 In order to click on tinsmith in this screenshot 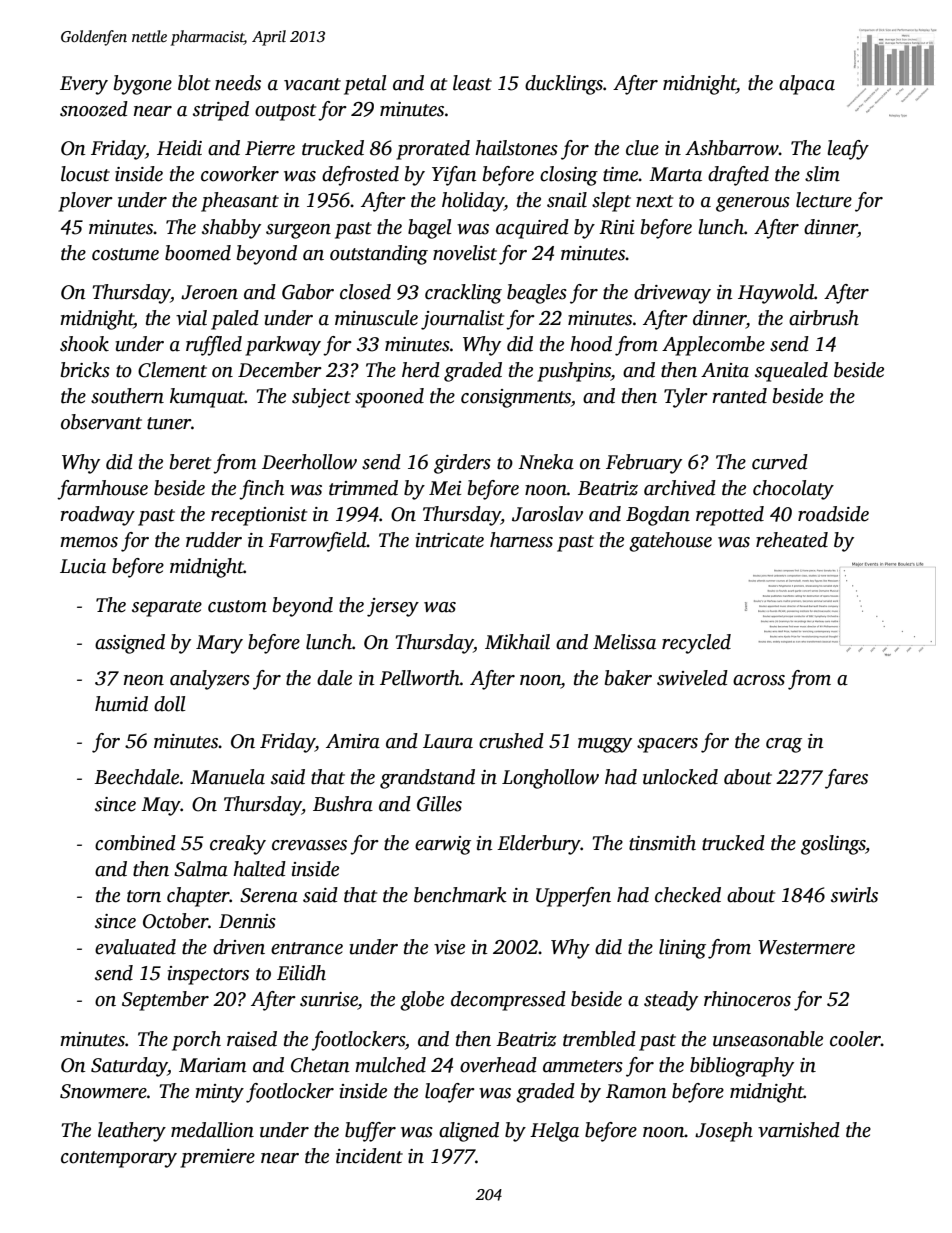, I will do `click(662, 843)`.
